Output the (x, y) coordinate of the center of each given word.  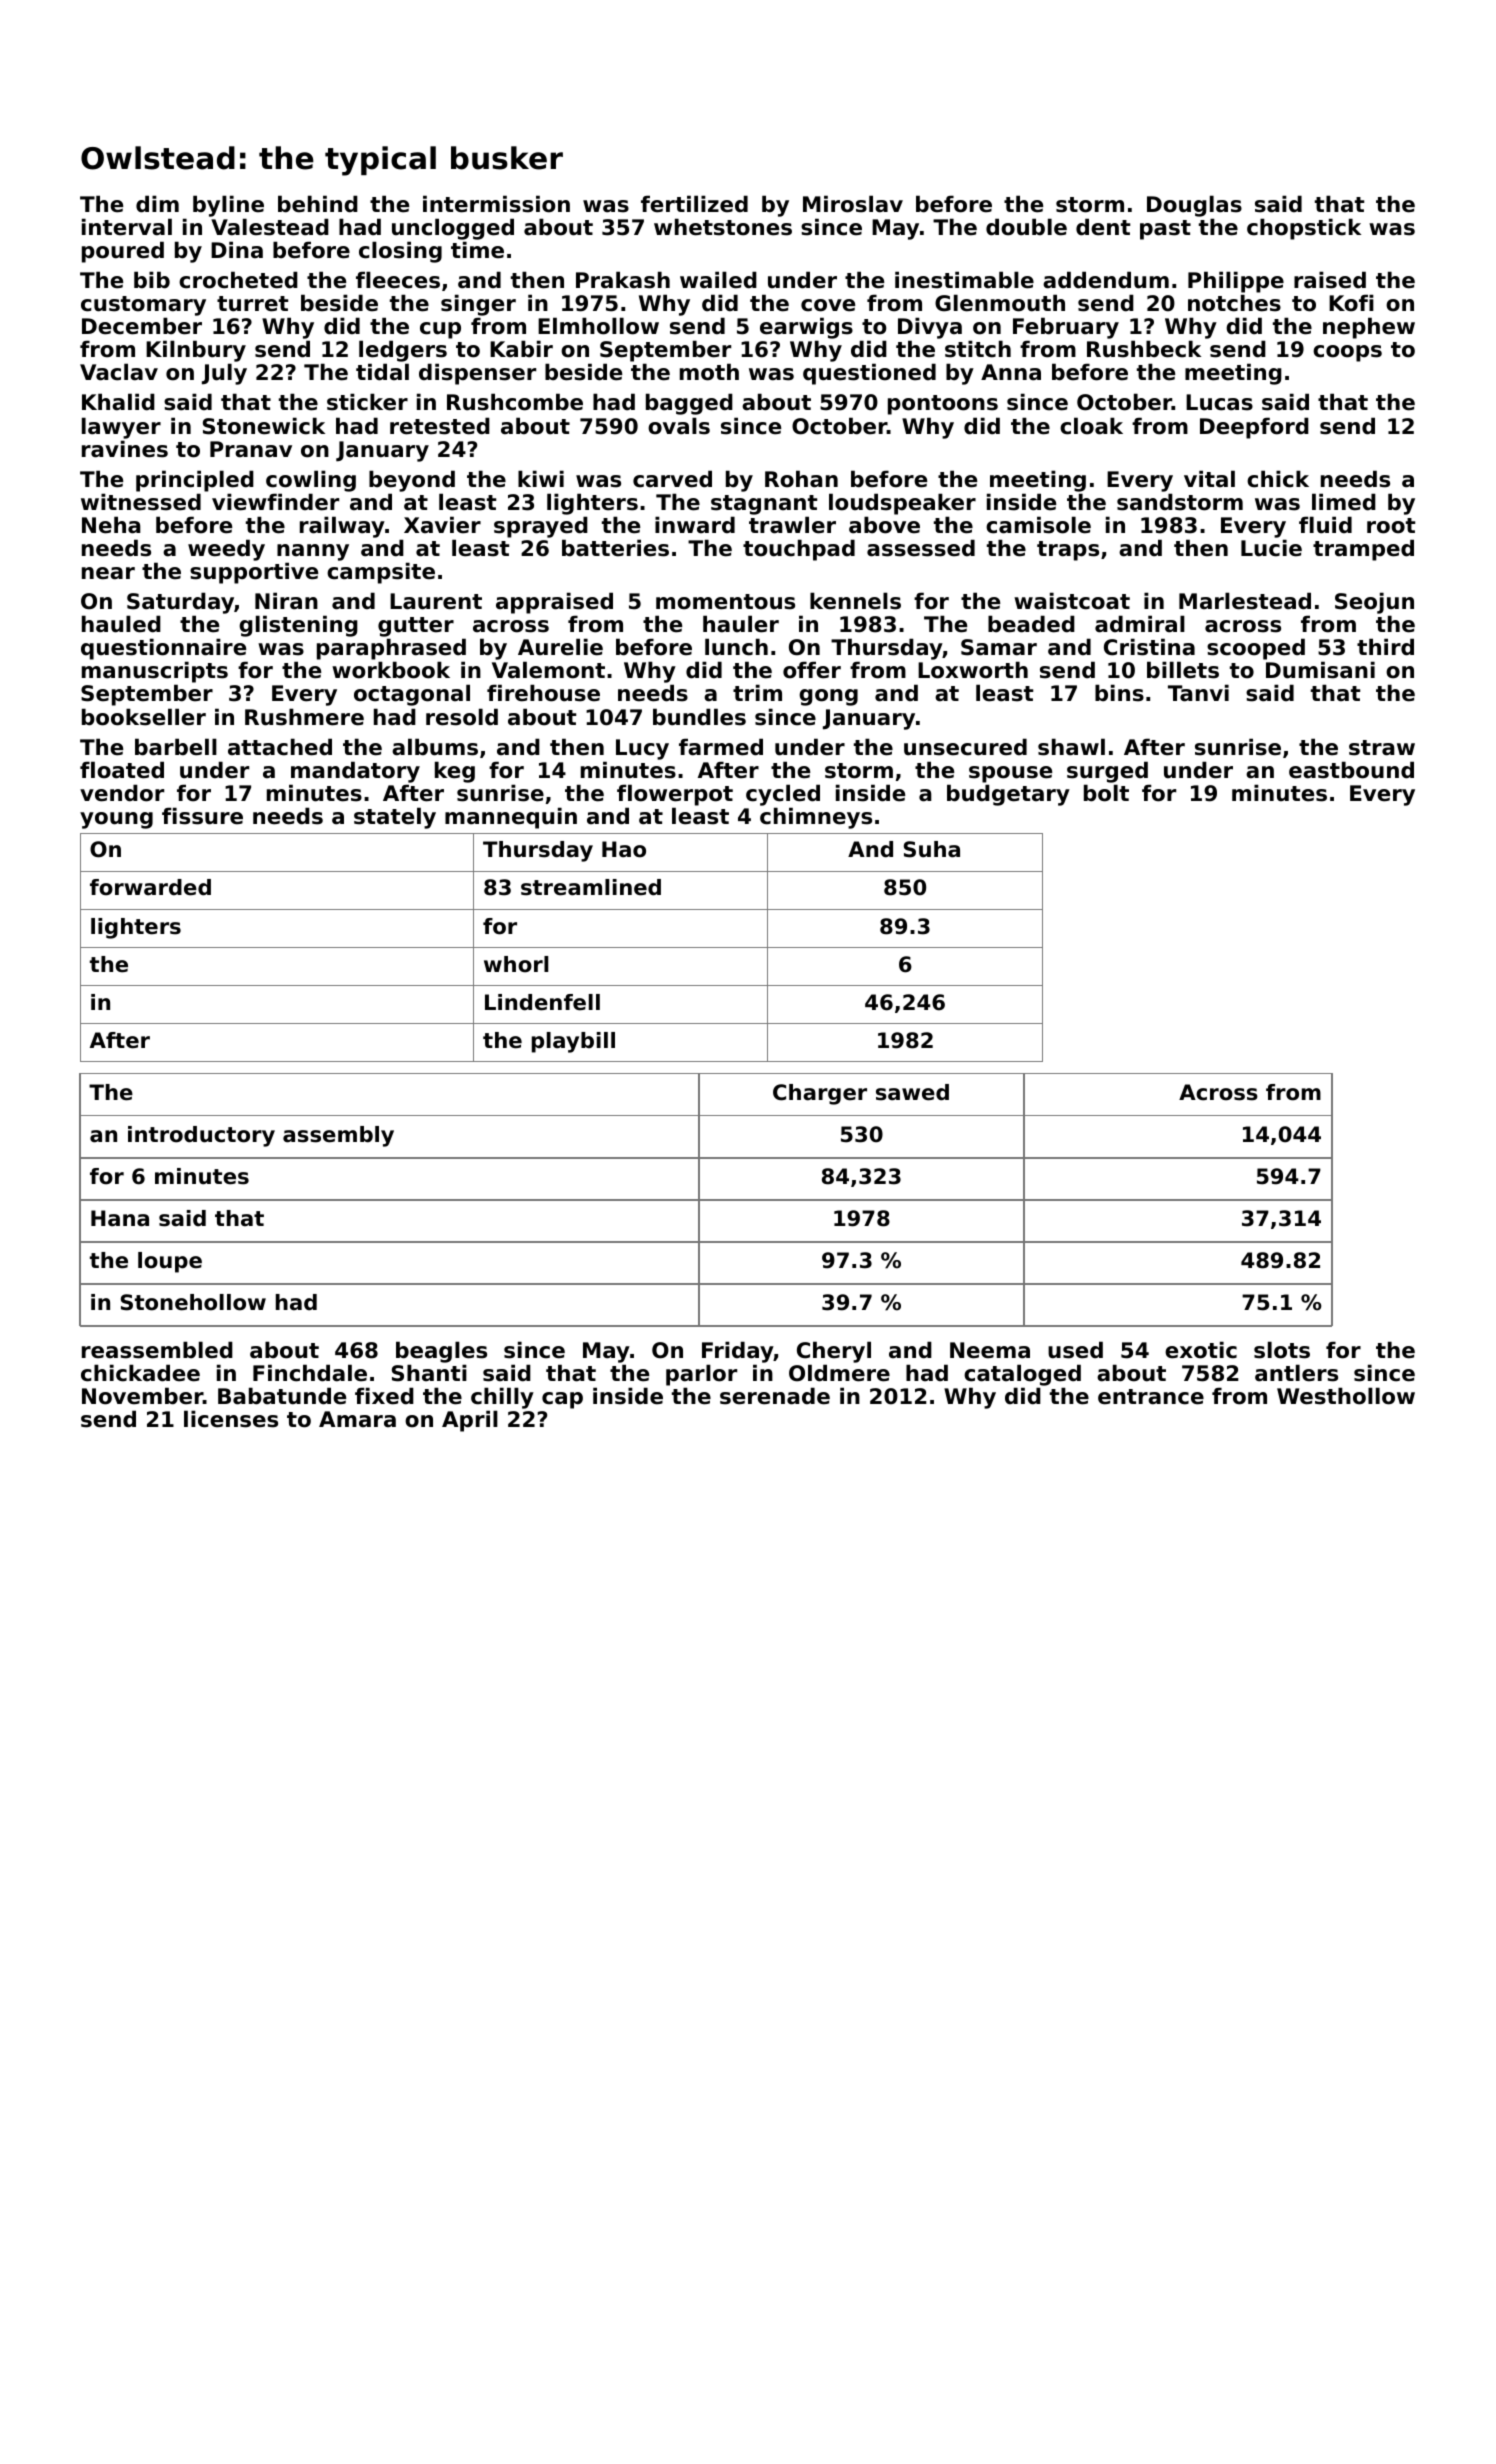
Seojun (1374, 603)
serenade (775, 1396)
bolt (1106, 793)
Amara (357, 1419)
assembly (338, 1136)
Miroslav (853, 204)
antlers (1296, 1373)
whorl (516, 964)
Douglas (1194, 206)
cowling (311, 481)
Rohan (801, 479)
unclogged (453, 229)
